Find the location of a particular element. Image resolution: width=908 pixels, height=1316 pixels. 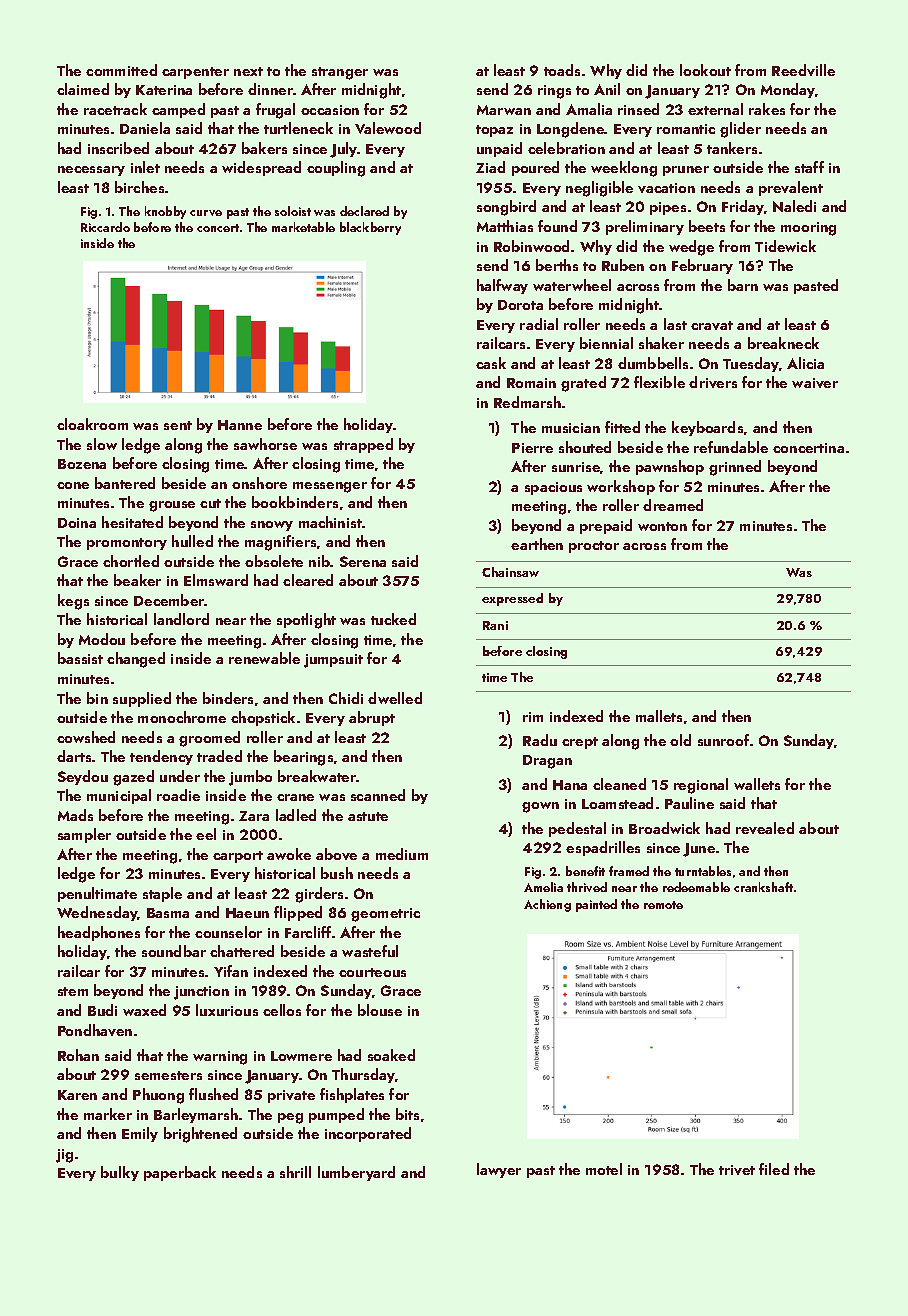

poured is located at coordinates (535, 168).
